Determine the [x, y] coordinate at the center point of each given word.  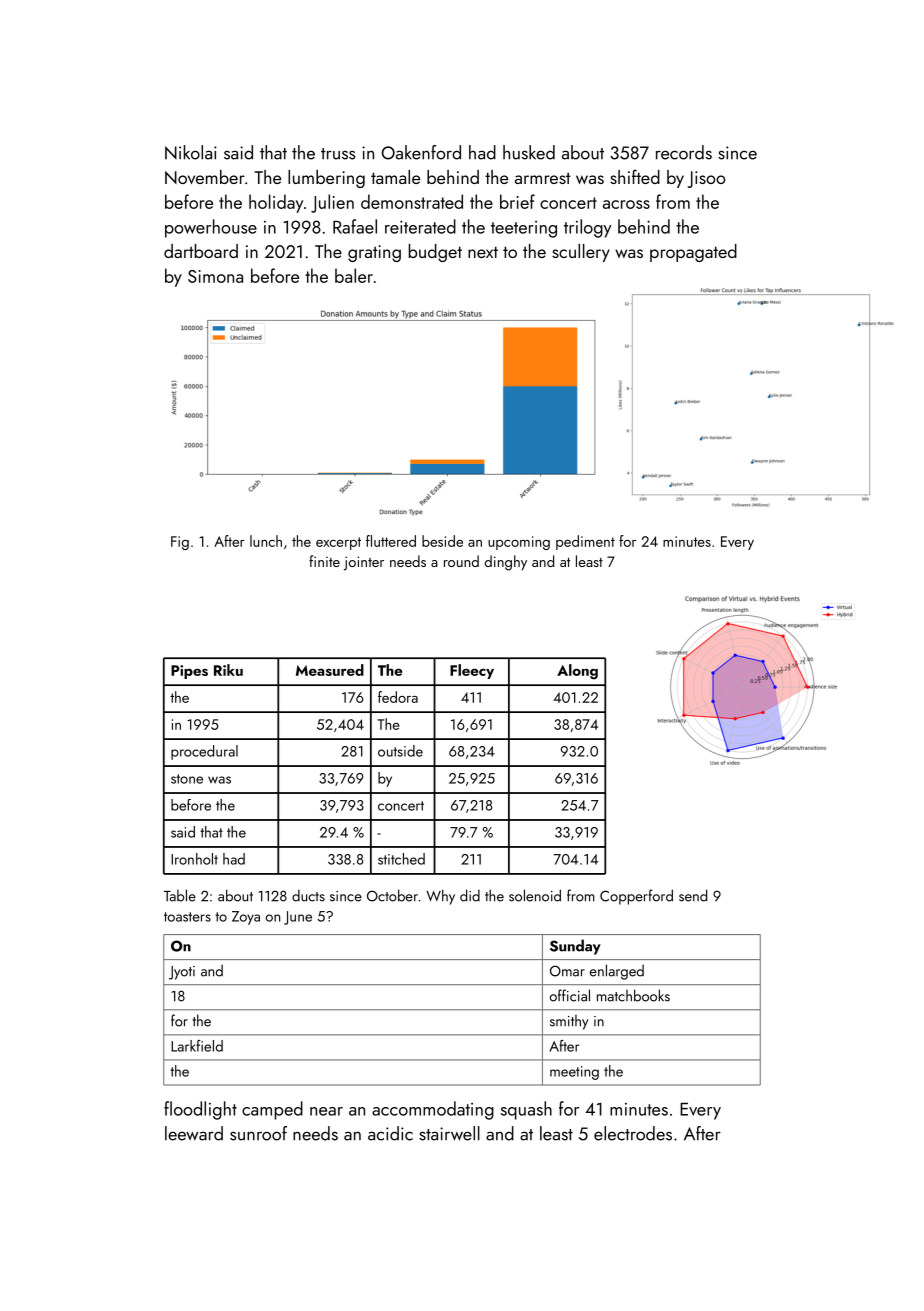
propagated [693, 253]
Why [440, 897]
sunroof [258, 1133]
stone [187, 779]
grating [374, 253]
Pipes [189, 672]
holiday [276, 203]
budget [435, 253]
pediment [585, 542]
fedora [398, 697]
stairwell [449, 1133]
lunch [266, 541]
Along [577, 672]
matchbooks [633, 995]
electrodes [633, 1133]
